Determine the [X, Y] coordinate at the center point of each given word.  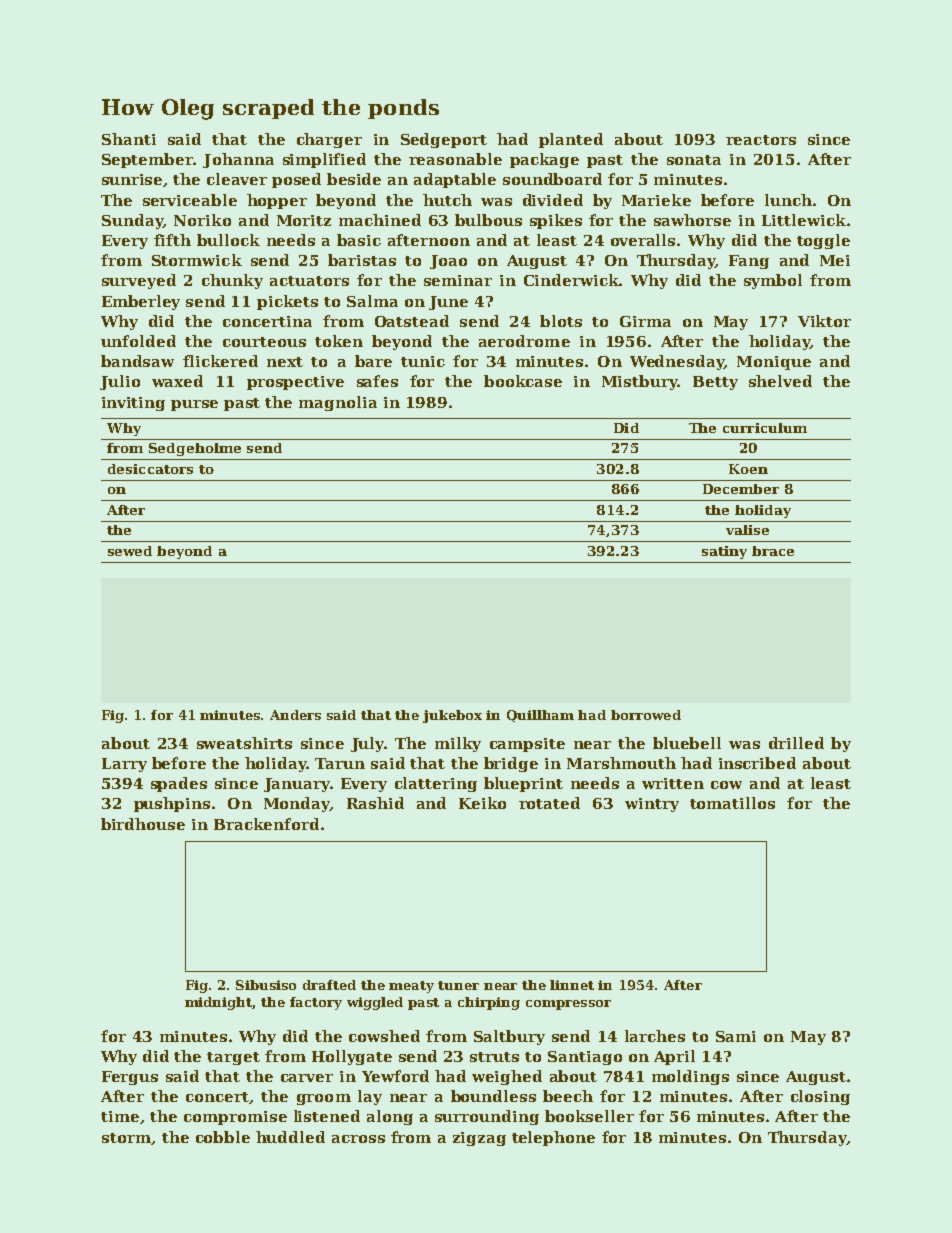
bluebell [687, 743]
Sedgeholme [195, 449]
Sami [736, 1036]
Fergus [130, 1078]
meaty [411, 987]
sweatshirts [244, 743]
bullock [228, 240]
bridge [511, 764]
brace [773, 551]
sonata [694, 160]
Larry [124, 765]
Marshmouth [621, 763]
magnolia [338, 403]
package [544, 160]
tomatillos [732, 803]
